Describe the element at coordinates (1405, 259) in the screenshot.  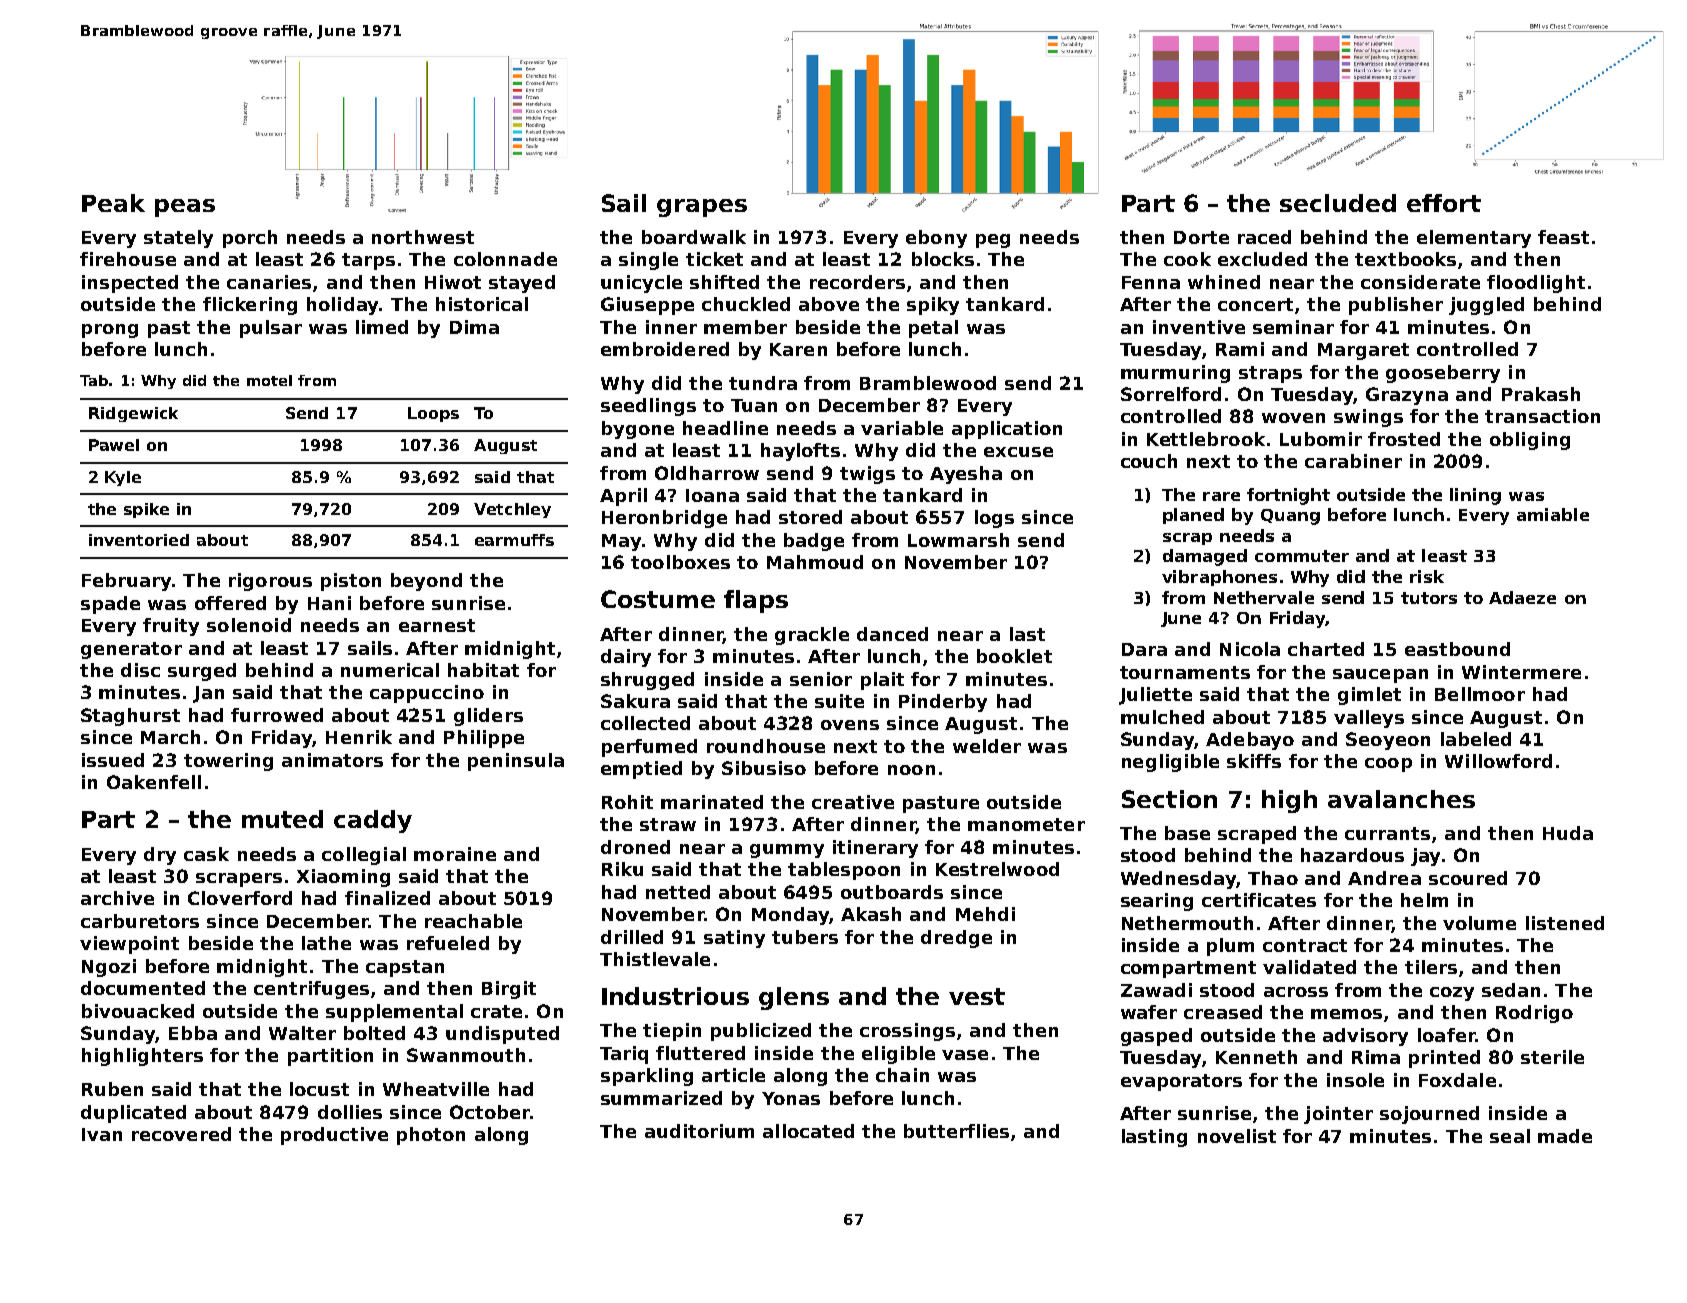
I see `textbooks` at that location.
